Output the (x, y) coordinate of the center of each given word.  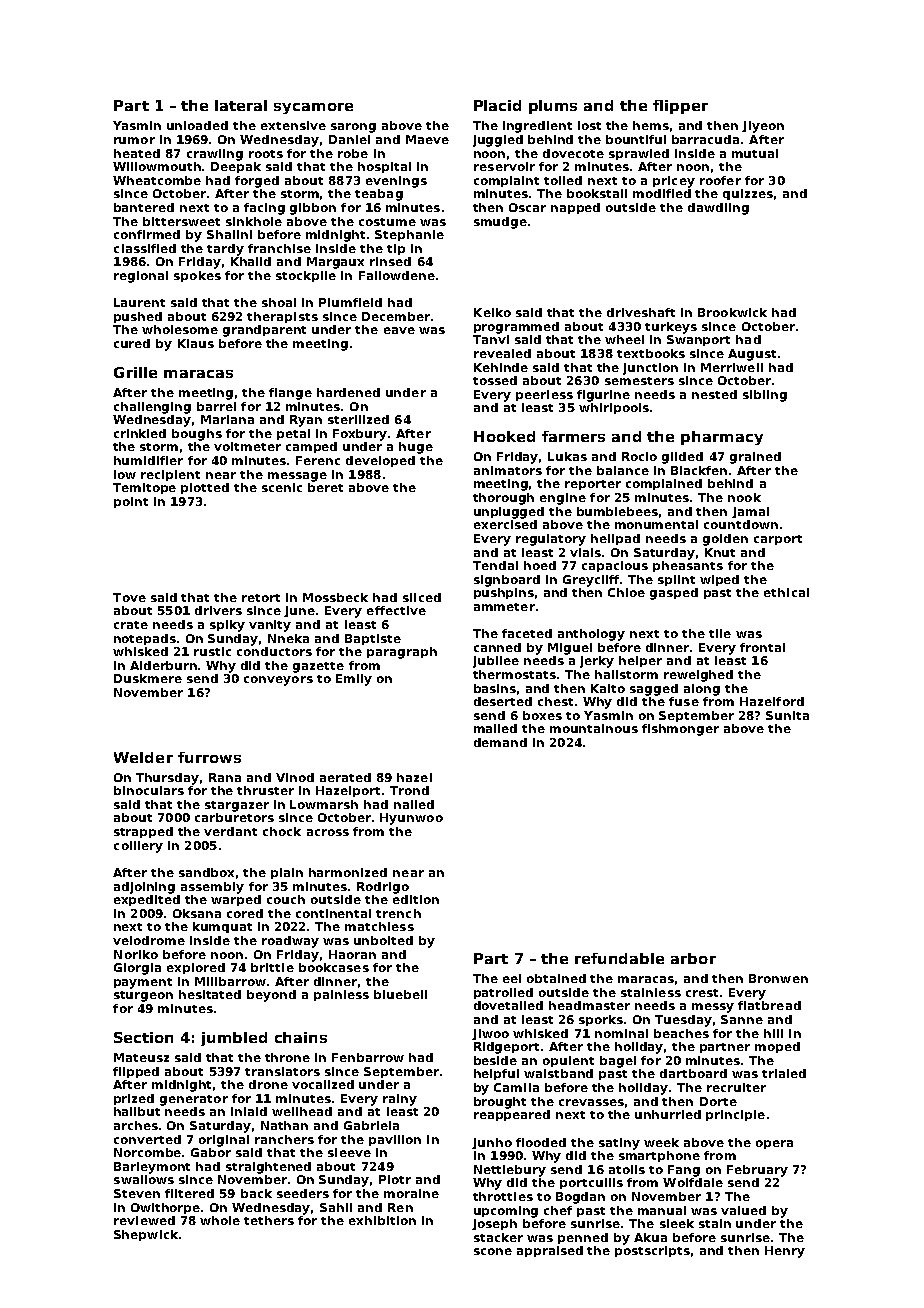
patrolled (503, 993)
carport (778, 540)
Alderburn (163, 665)
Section (143, 1037)
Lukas (567, 456)
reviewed (144, 1220)
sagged (654, 690)
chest (555, 701)
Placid (497, 105)
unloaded (197, 125)
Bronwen (778, 978)
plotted (205, 488)
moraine (411, 1193)
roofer (720, 180)
